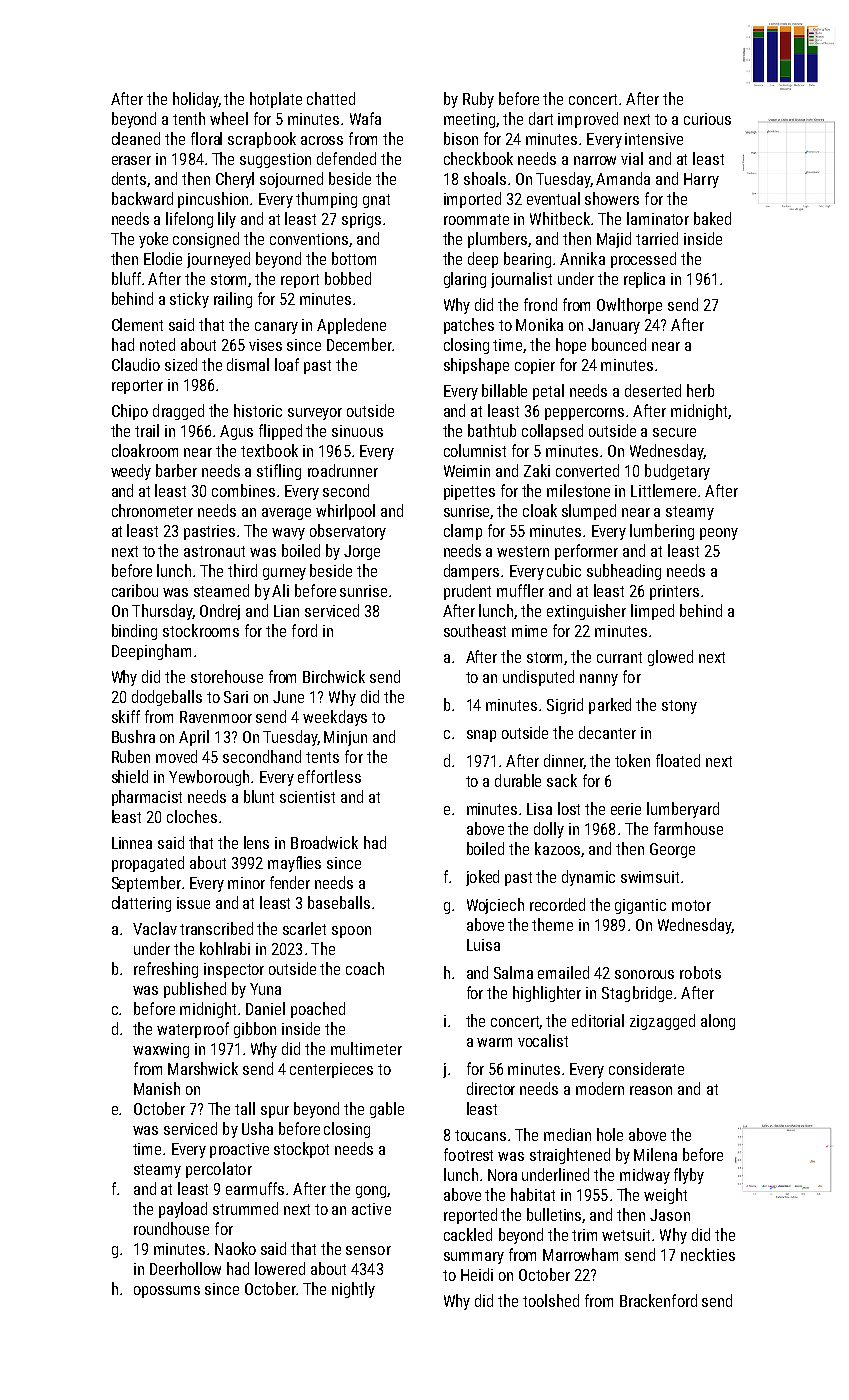 This screenshot has width=849, height=1400. What do you see at coordinates (259, 796) in the screenshot?
I see `blunt` at bounding box center [259, 796].
